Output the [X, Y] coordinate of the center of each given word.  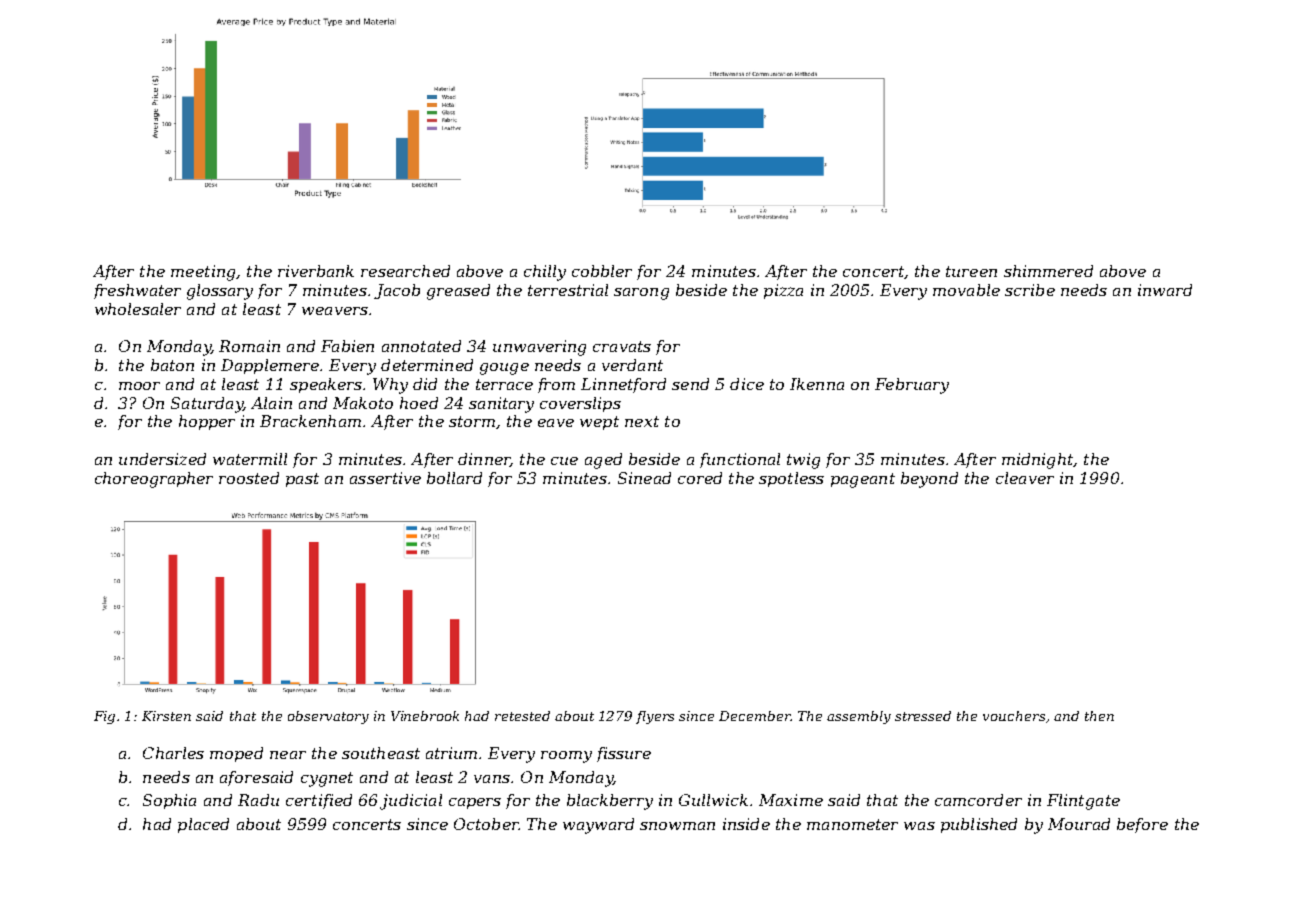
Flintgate [1083, 802]
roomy [566, 757]
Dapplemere [270, 366]
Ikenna [817, 384]
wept [599, 423]
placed [203, 825]
